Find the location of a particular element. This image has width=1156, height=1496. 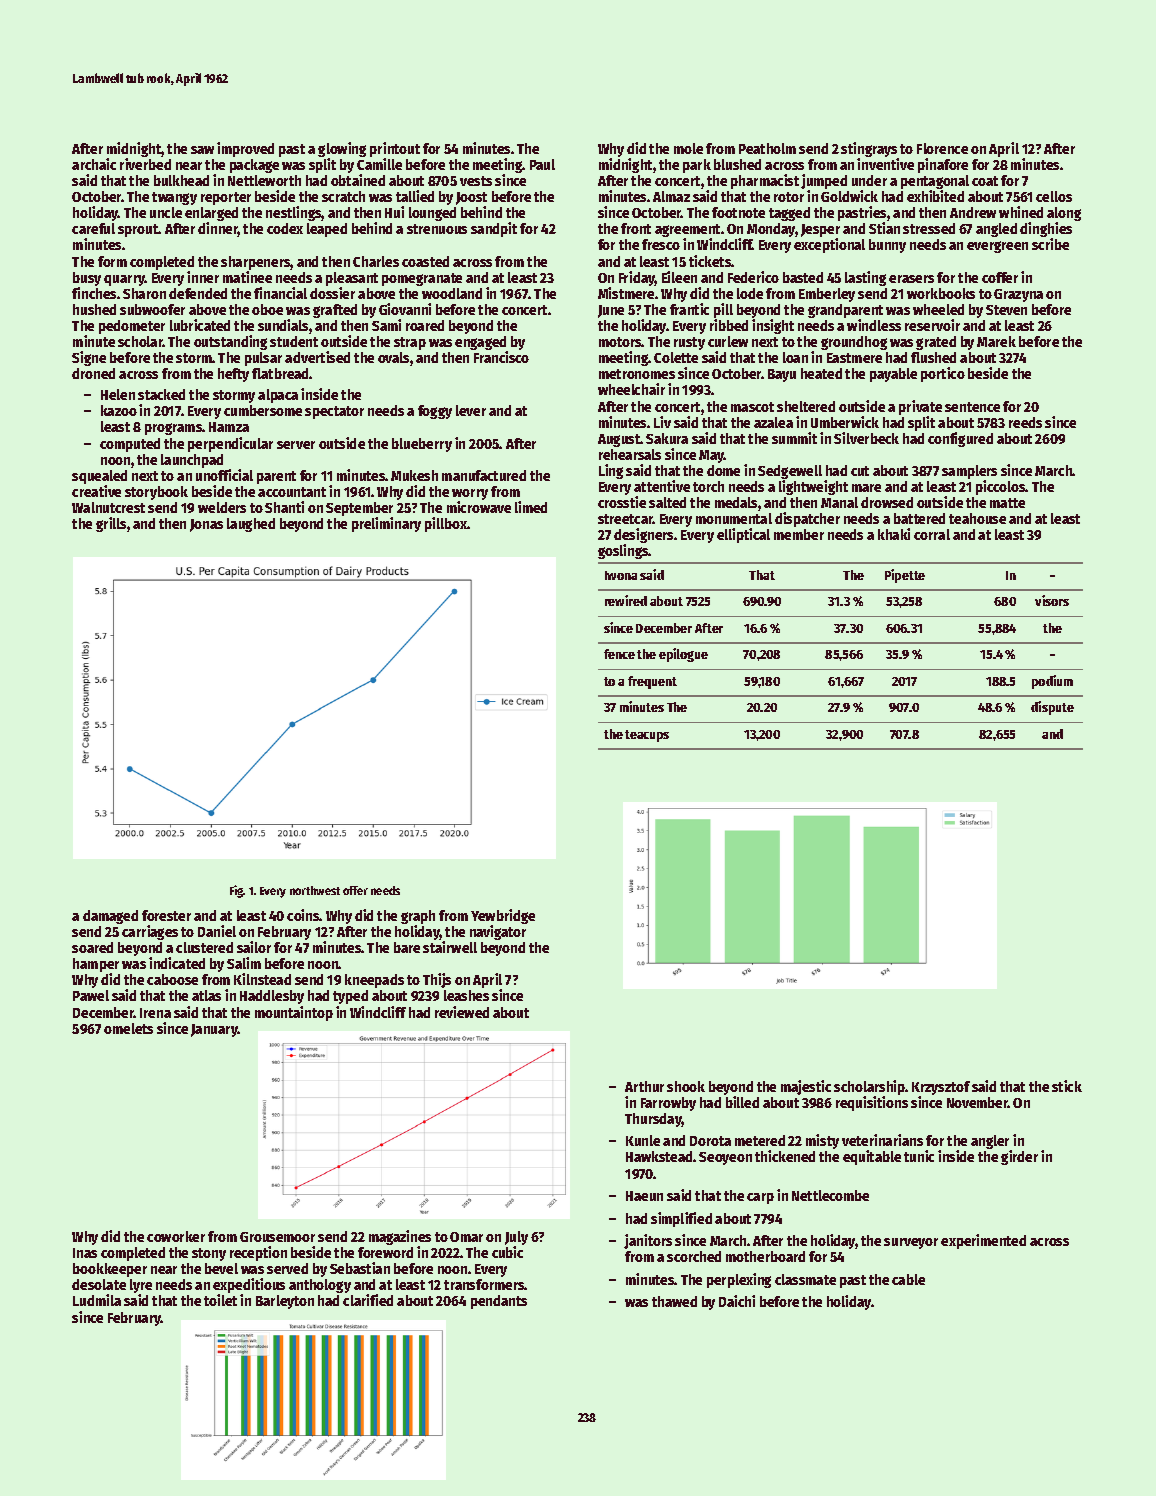

Yewbridge is located at coordinates (503, 916).
